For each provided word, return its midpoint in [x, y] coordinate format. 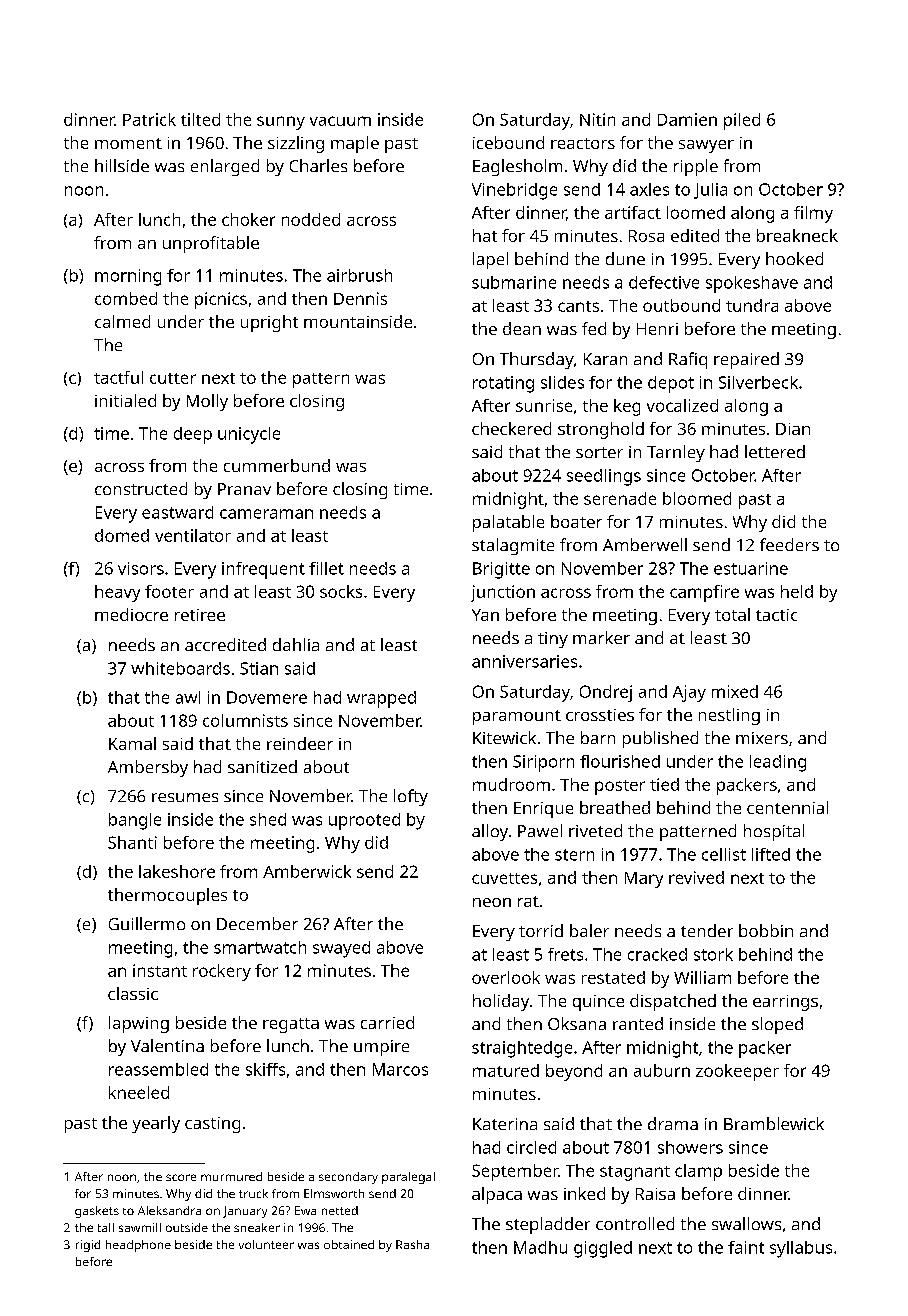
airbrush [359, 275]
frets [565, 954]
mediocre [131, 614]
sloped [777, 1025]
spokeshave [752, 284]
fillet [326, 568]
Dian [793, 429]
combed [126, 298]
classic [133, 993]
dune [625, 258]
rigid [88, 1246]
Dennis [360, 298]
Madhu [540, 1247]
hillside [122, 165]
